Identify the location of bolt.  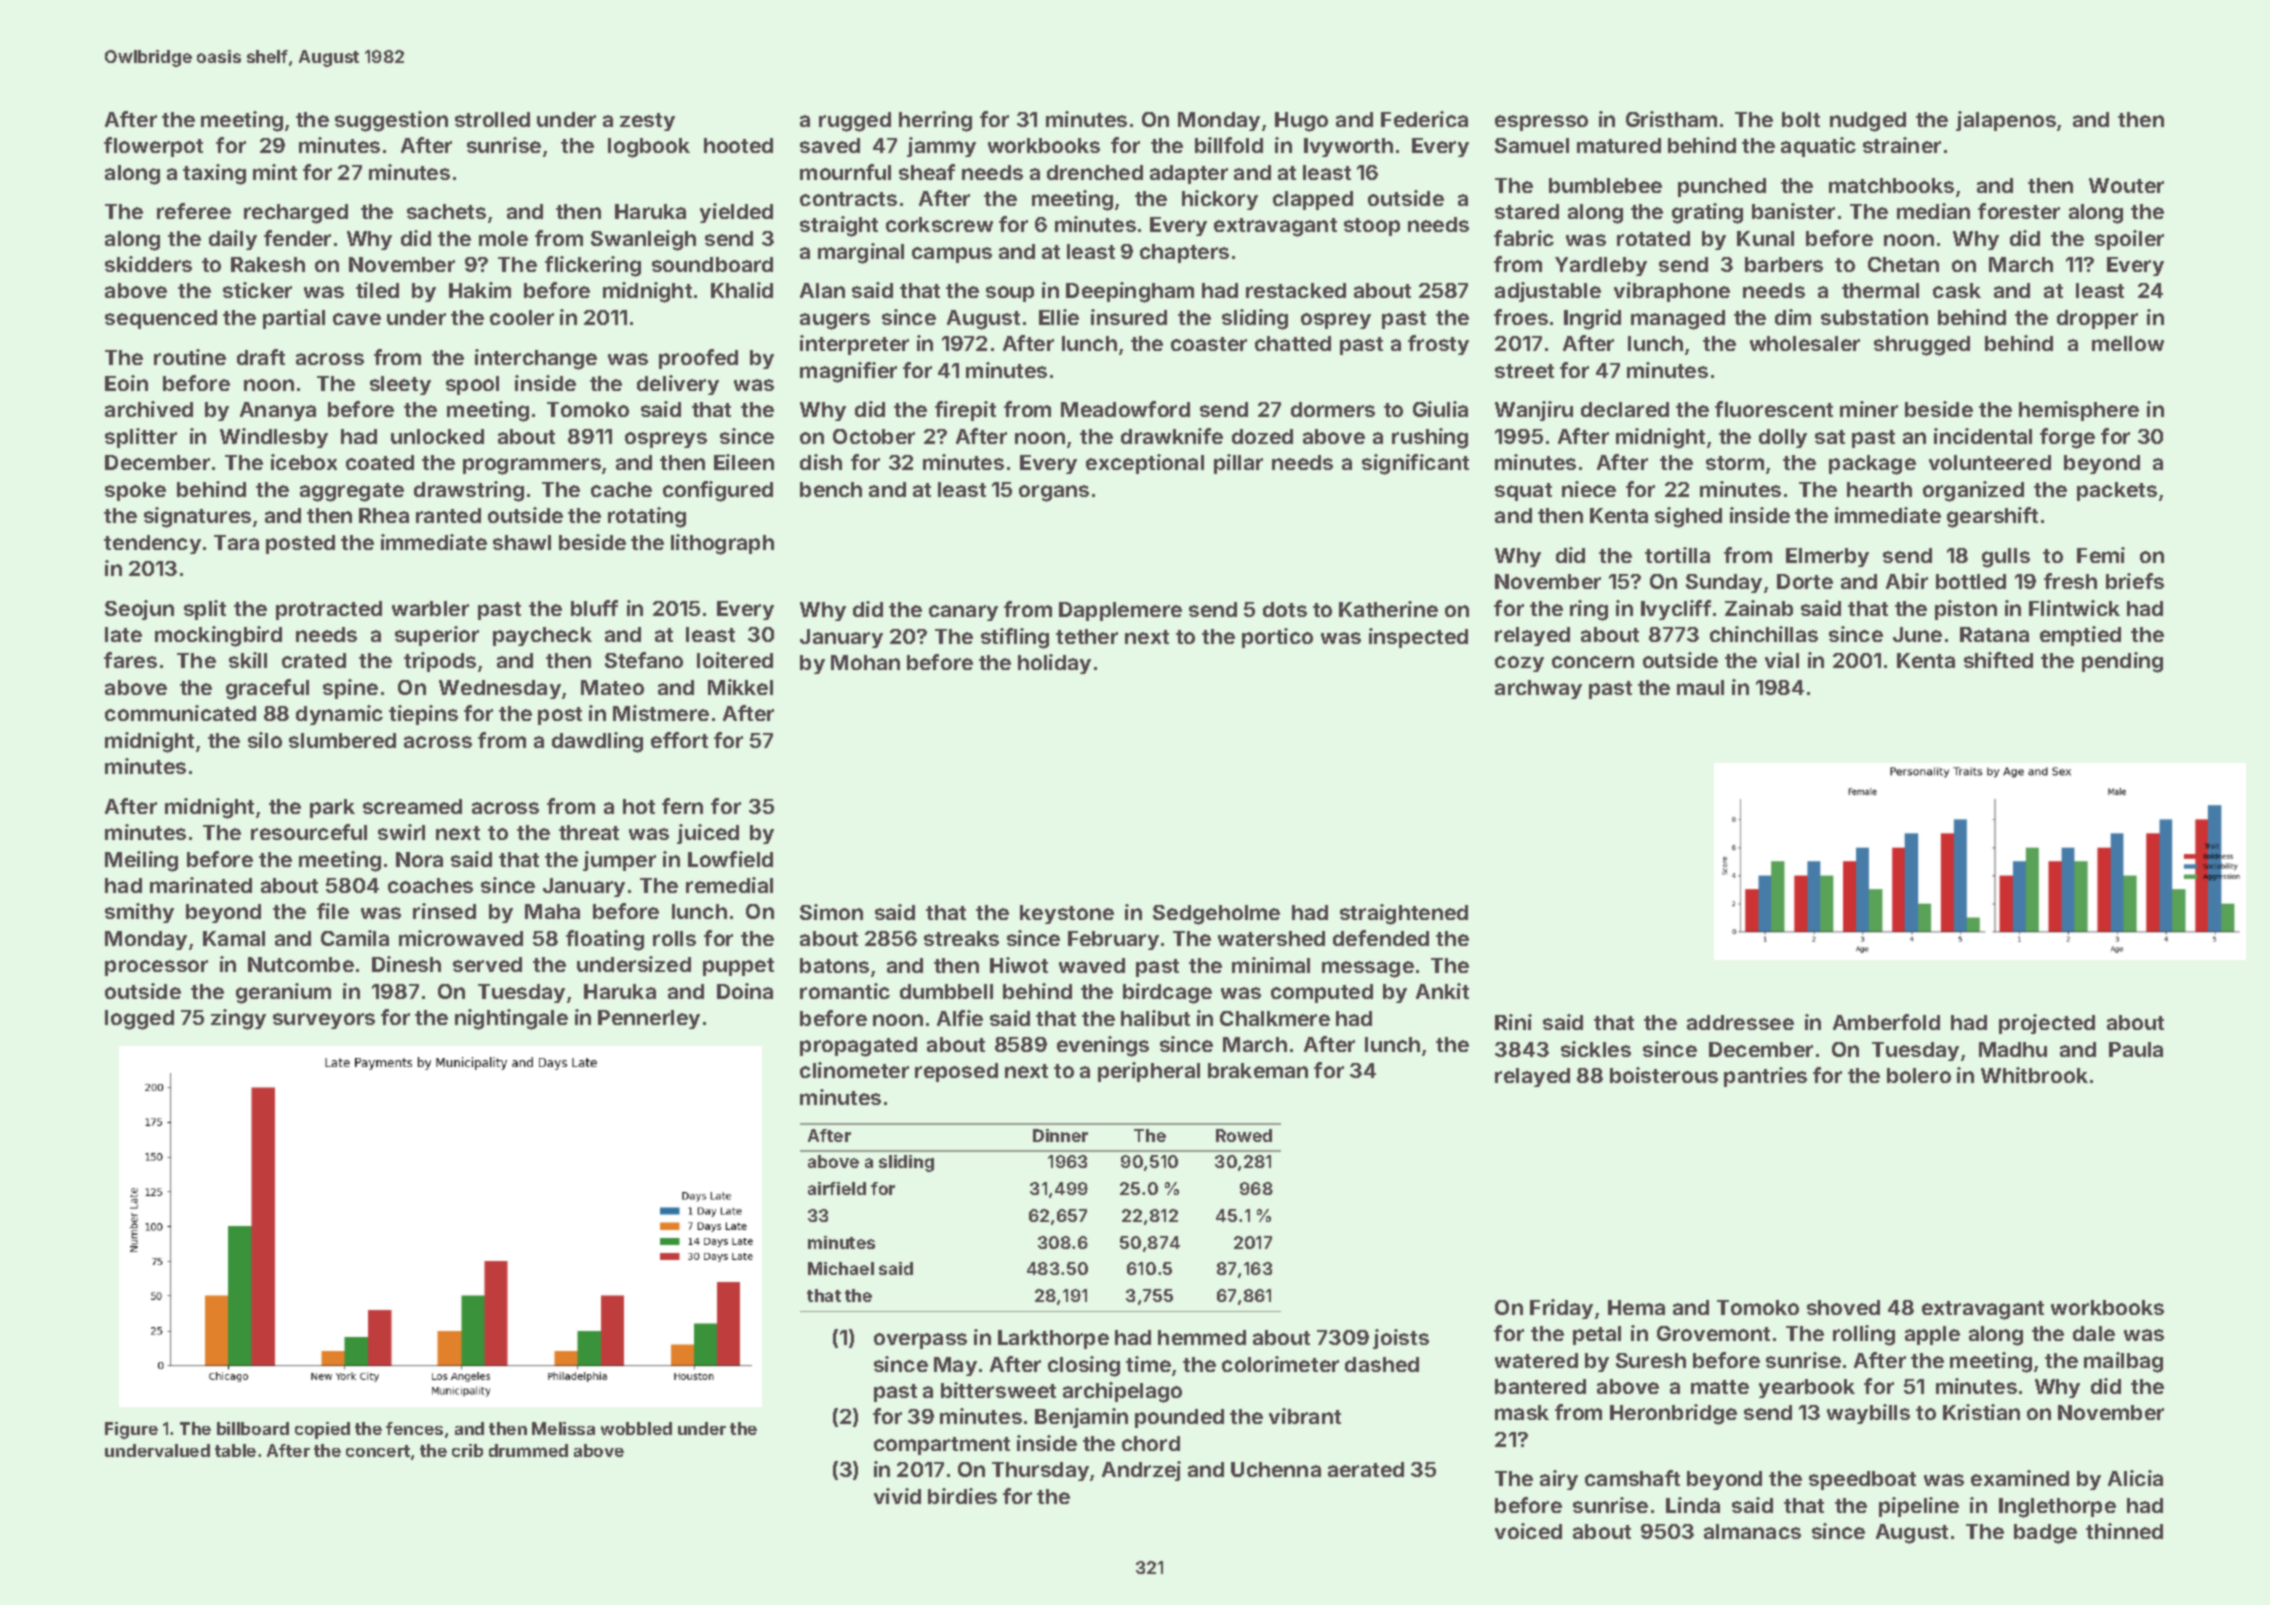
(1801, 119).
